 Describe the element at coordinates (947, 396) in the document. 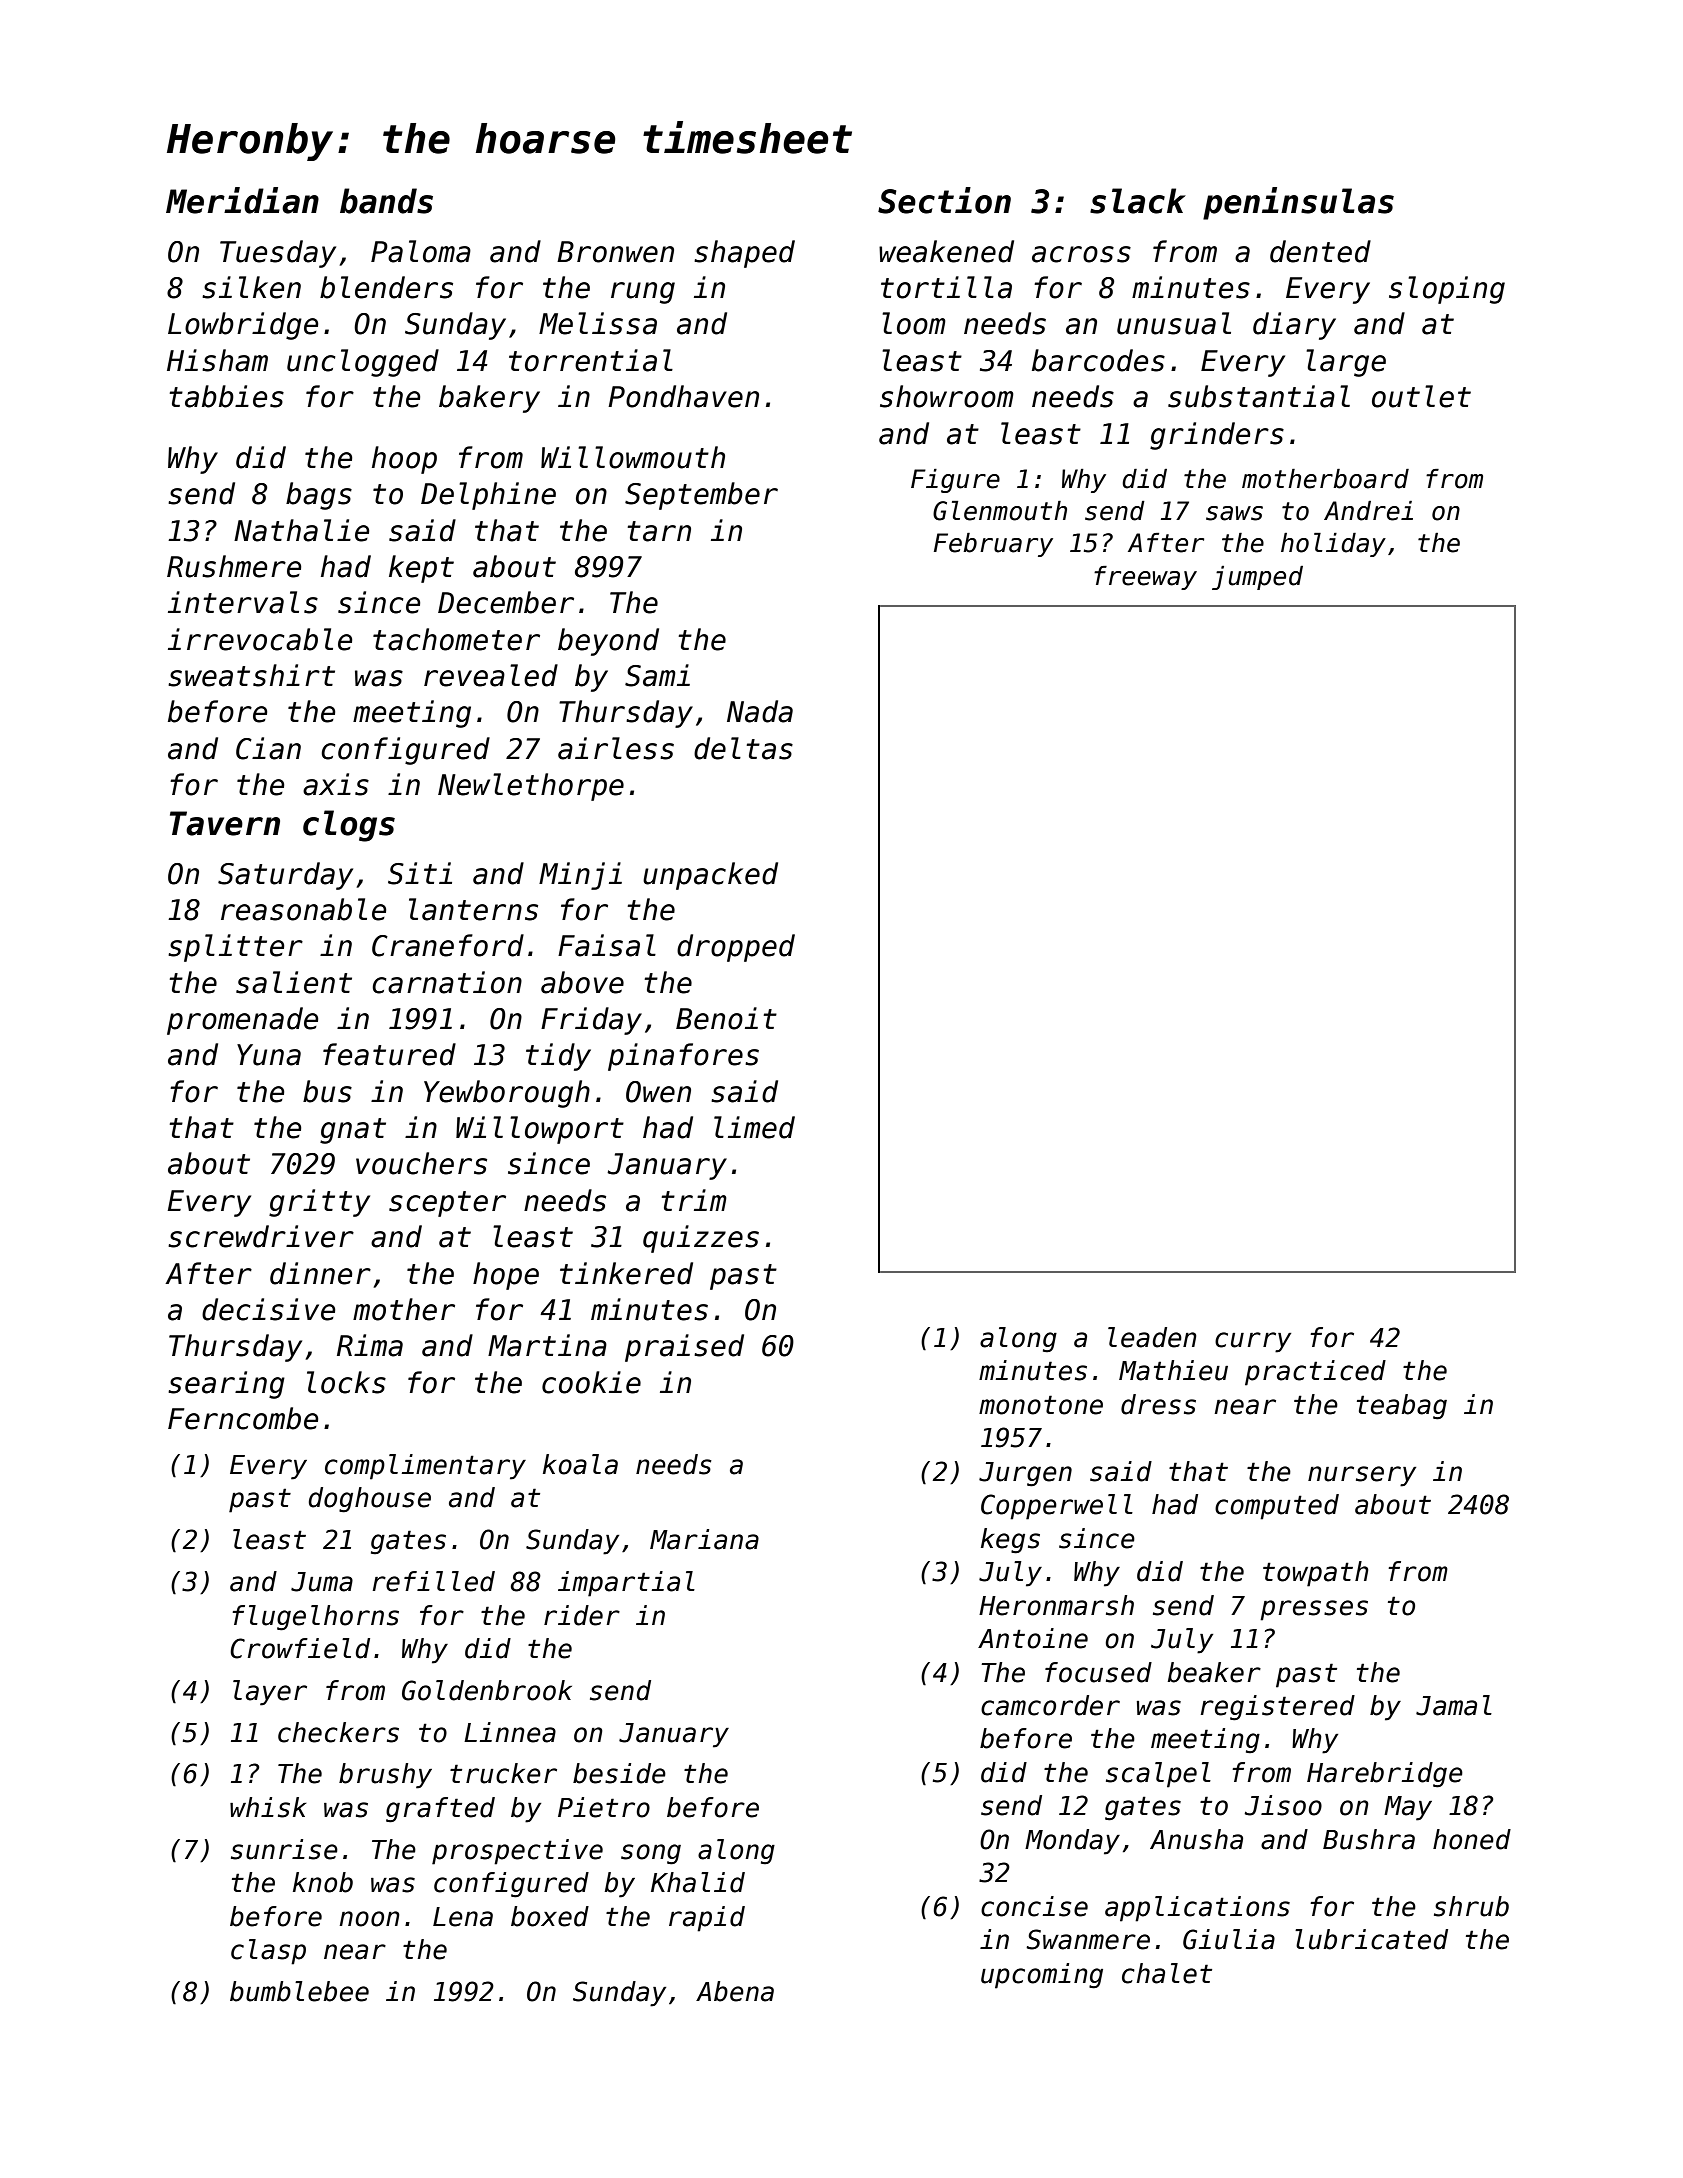

I see `showroom` at that location.
